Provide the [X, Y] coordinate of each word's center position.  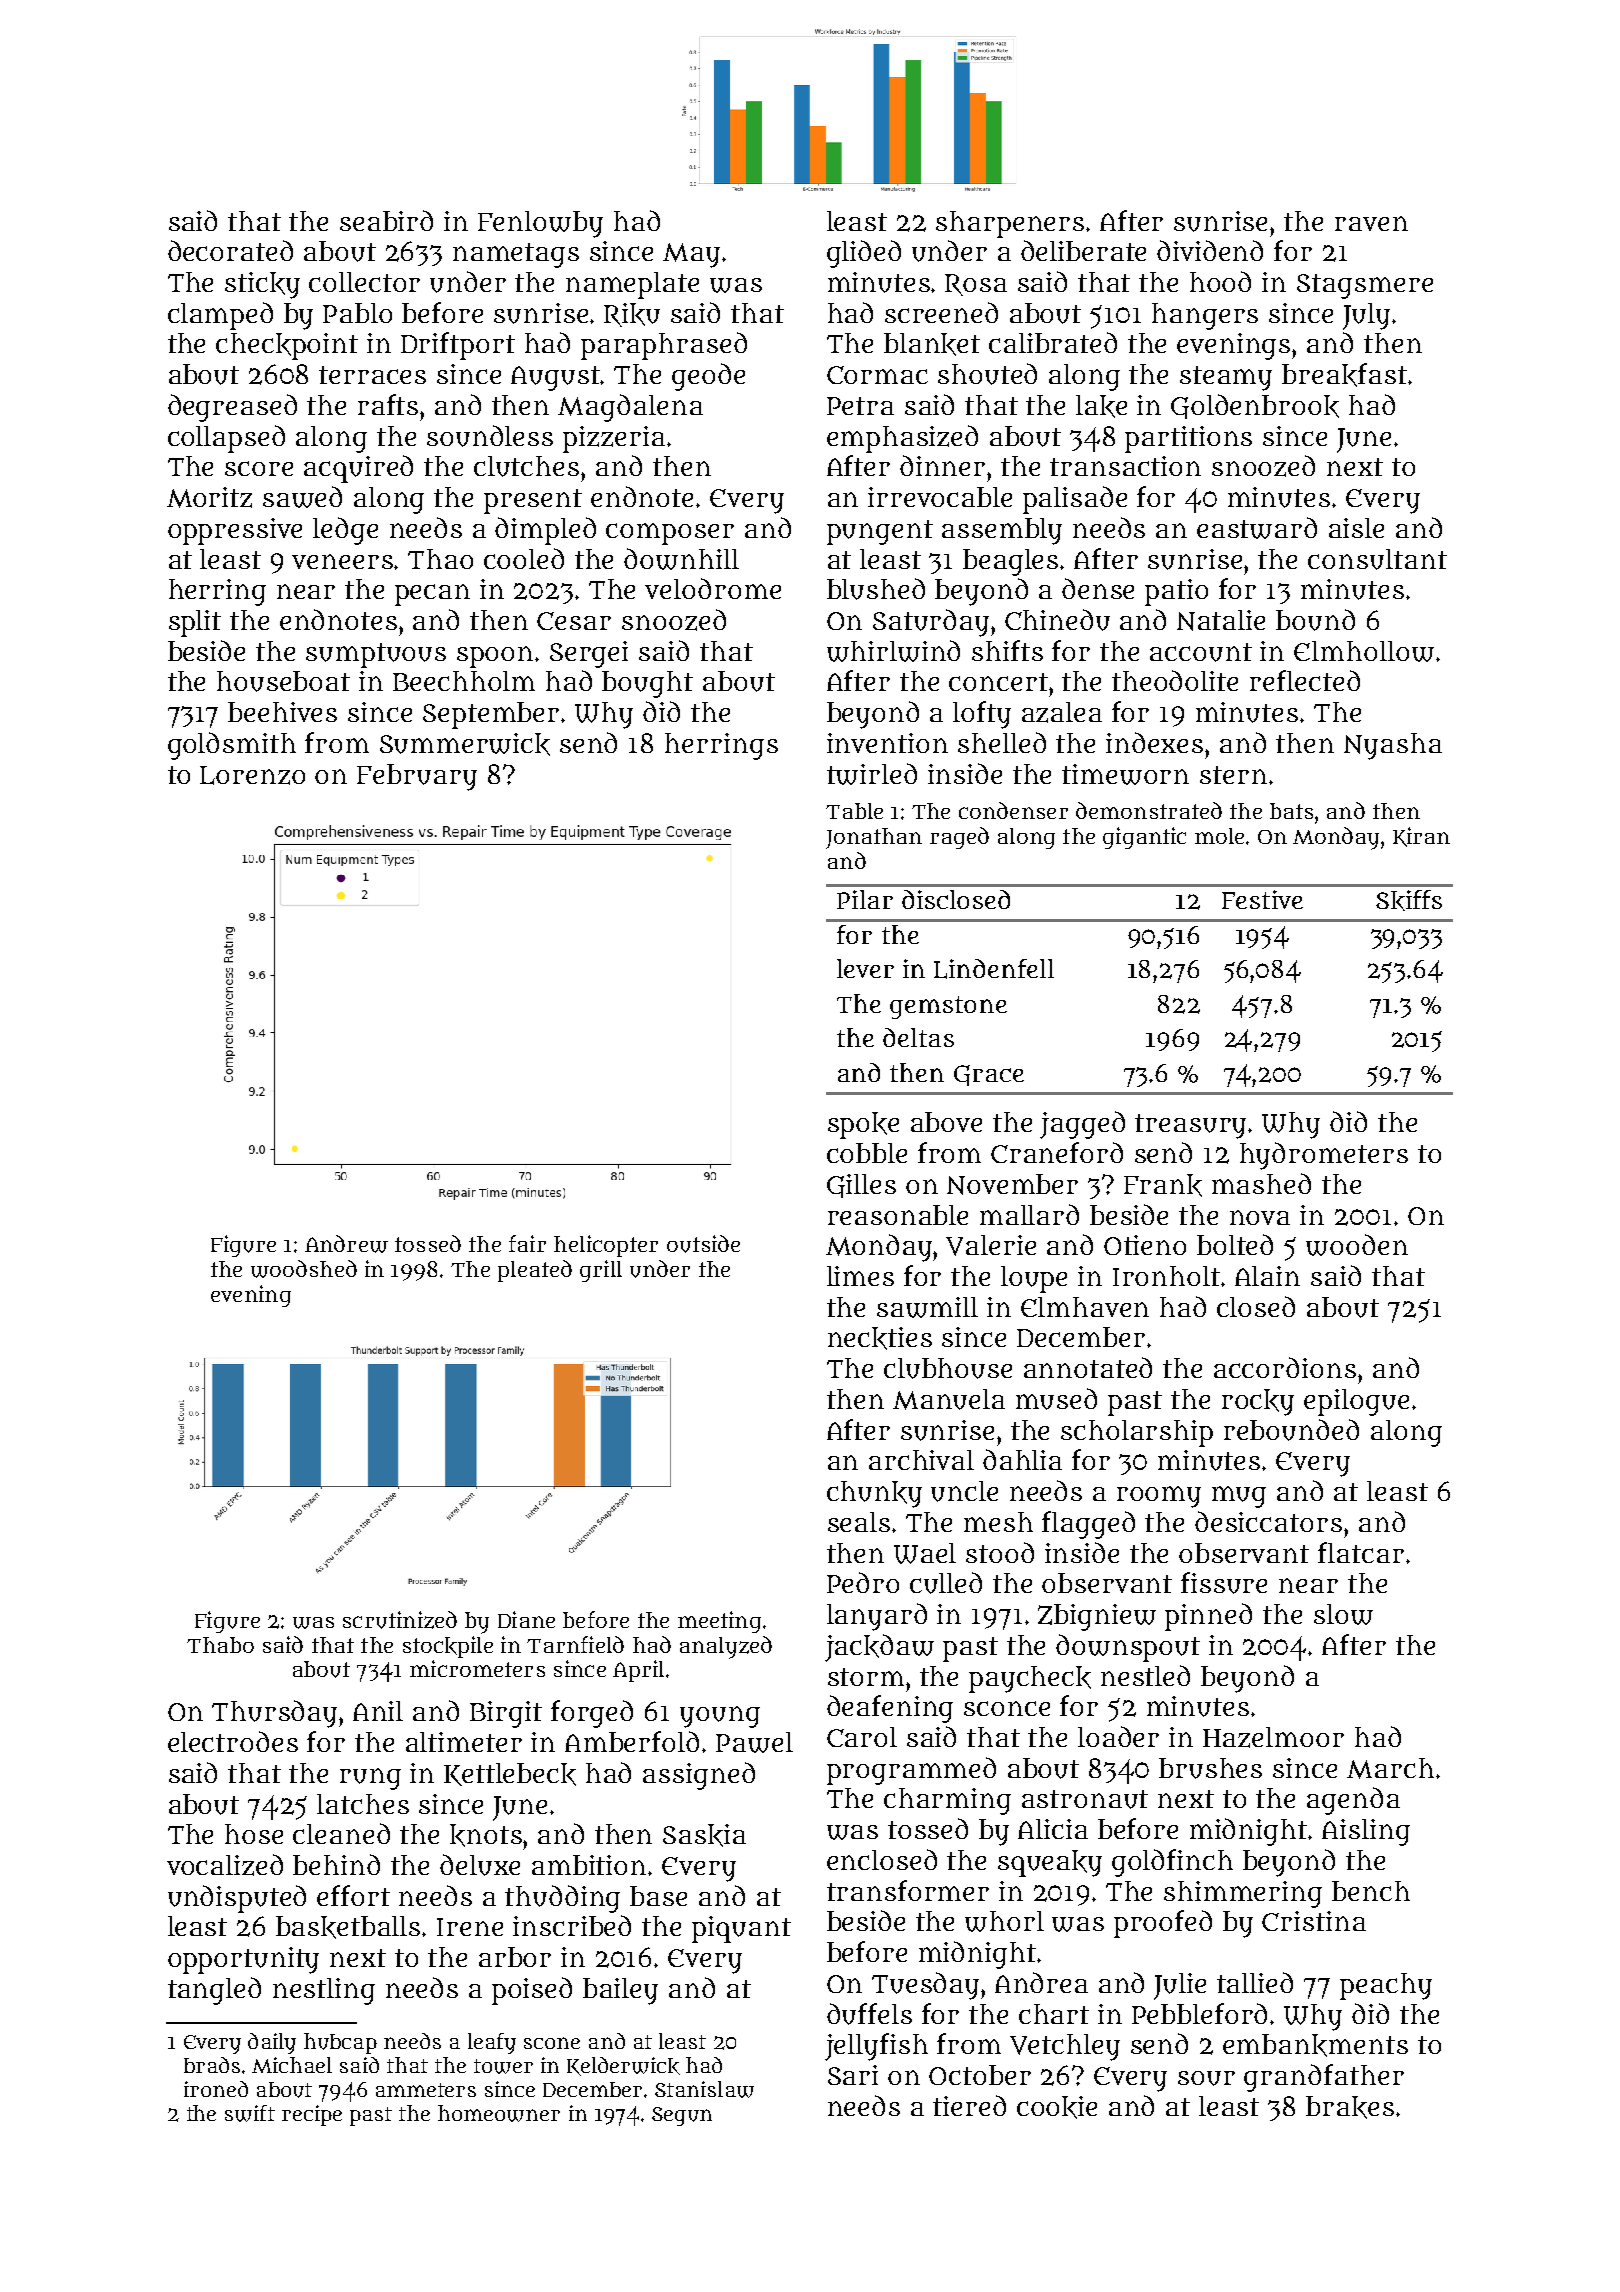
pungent [880, 532]
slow [1343, 1614]
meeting [719, 1622]
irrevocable [940, 497]
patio [1176, 592]
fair [527, 1243]
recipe [312, 2115]
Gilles [861, 1186]
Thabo [220, 1645]
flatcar [1361, 1552]
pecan [432, 595]
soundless [490, 436]
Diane [526, 1619]
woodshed [304, 1269]
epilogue [1356, 1402]
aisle [1356, 528]
